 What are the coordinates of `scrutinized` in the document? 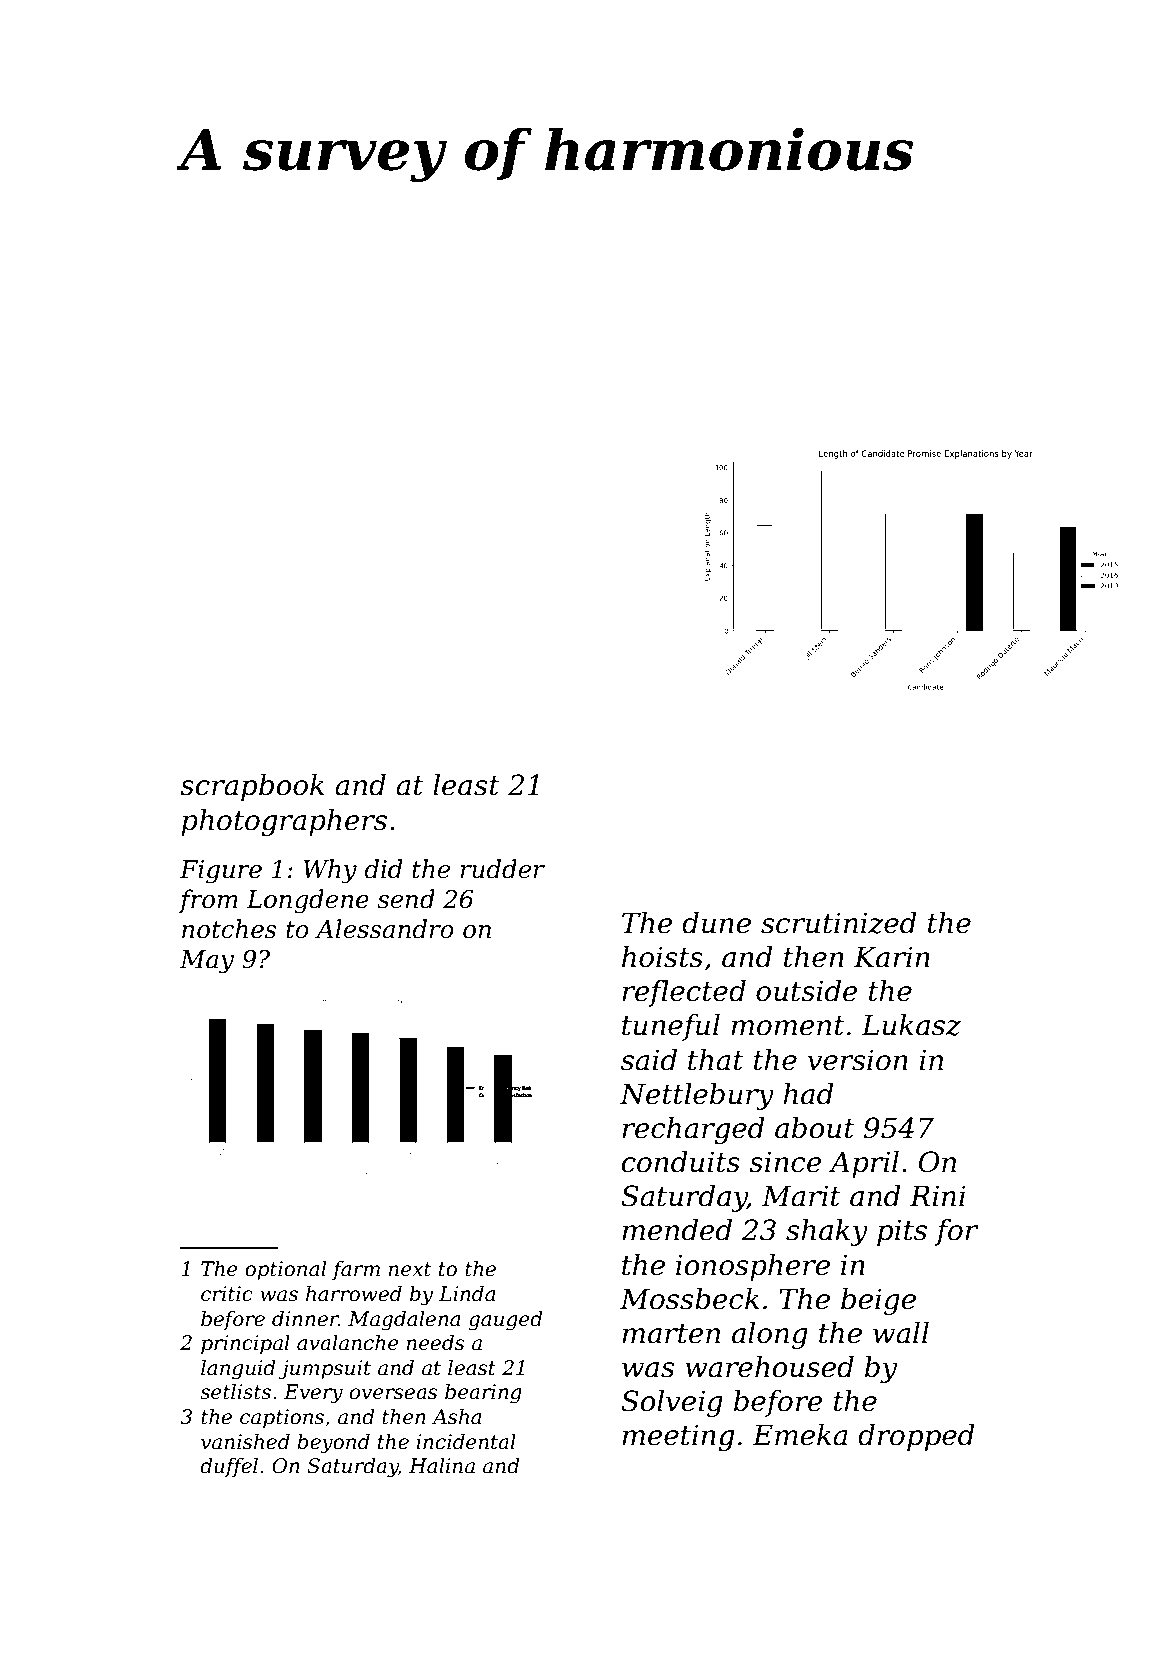 It's located at (839, 923).
